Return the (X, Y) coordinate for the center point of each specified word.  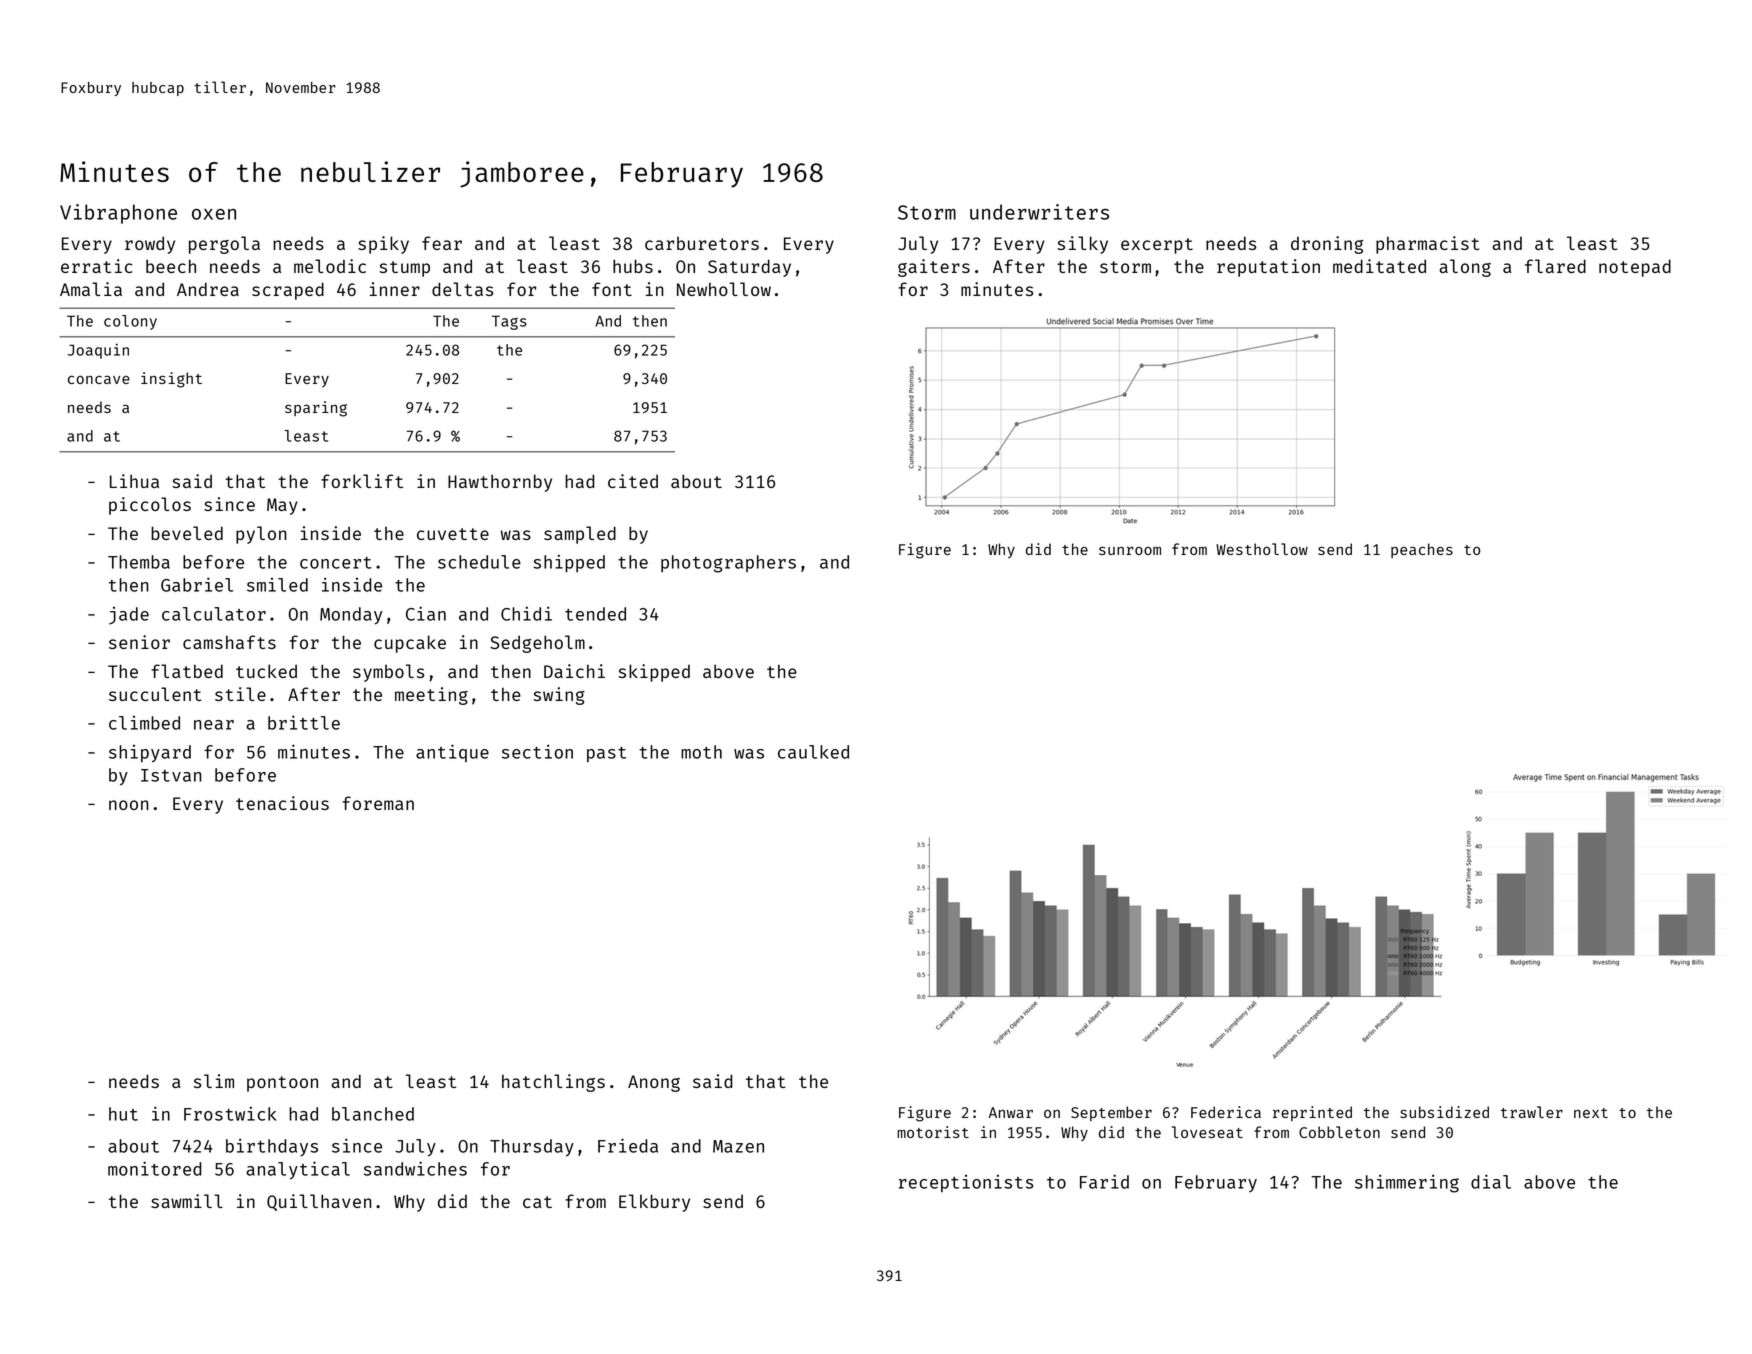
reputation (1268, 268)
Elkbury (654, 1203)
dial (1491, 1181)
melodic (330, 266)
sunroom (1130, 550)
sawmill (187, 1201)
